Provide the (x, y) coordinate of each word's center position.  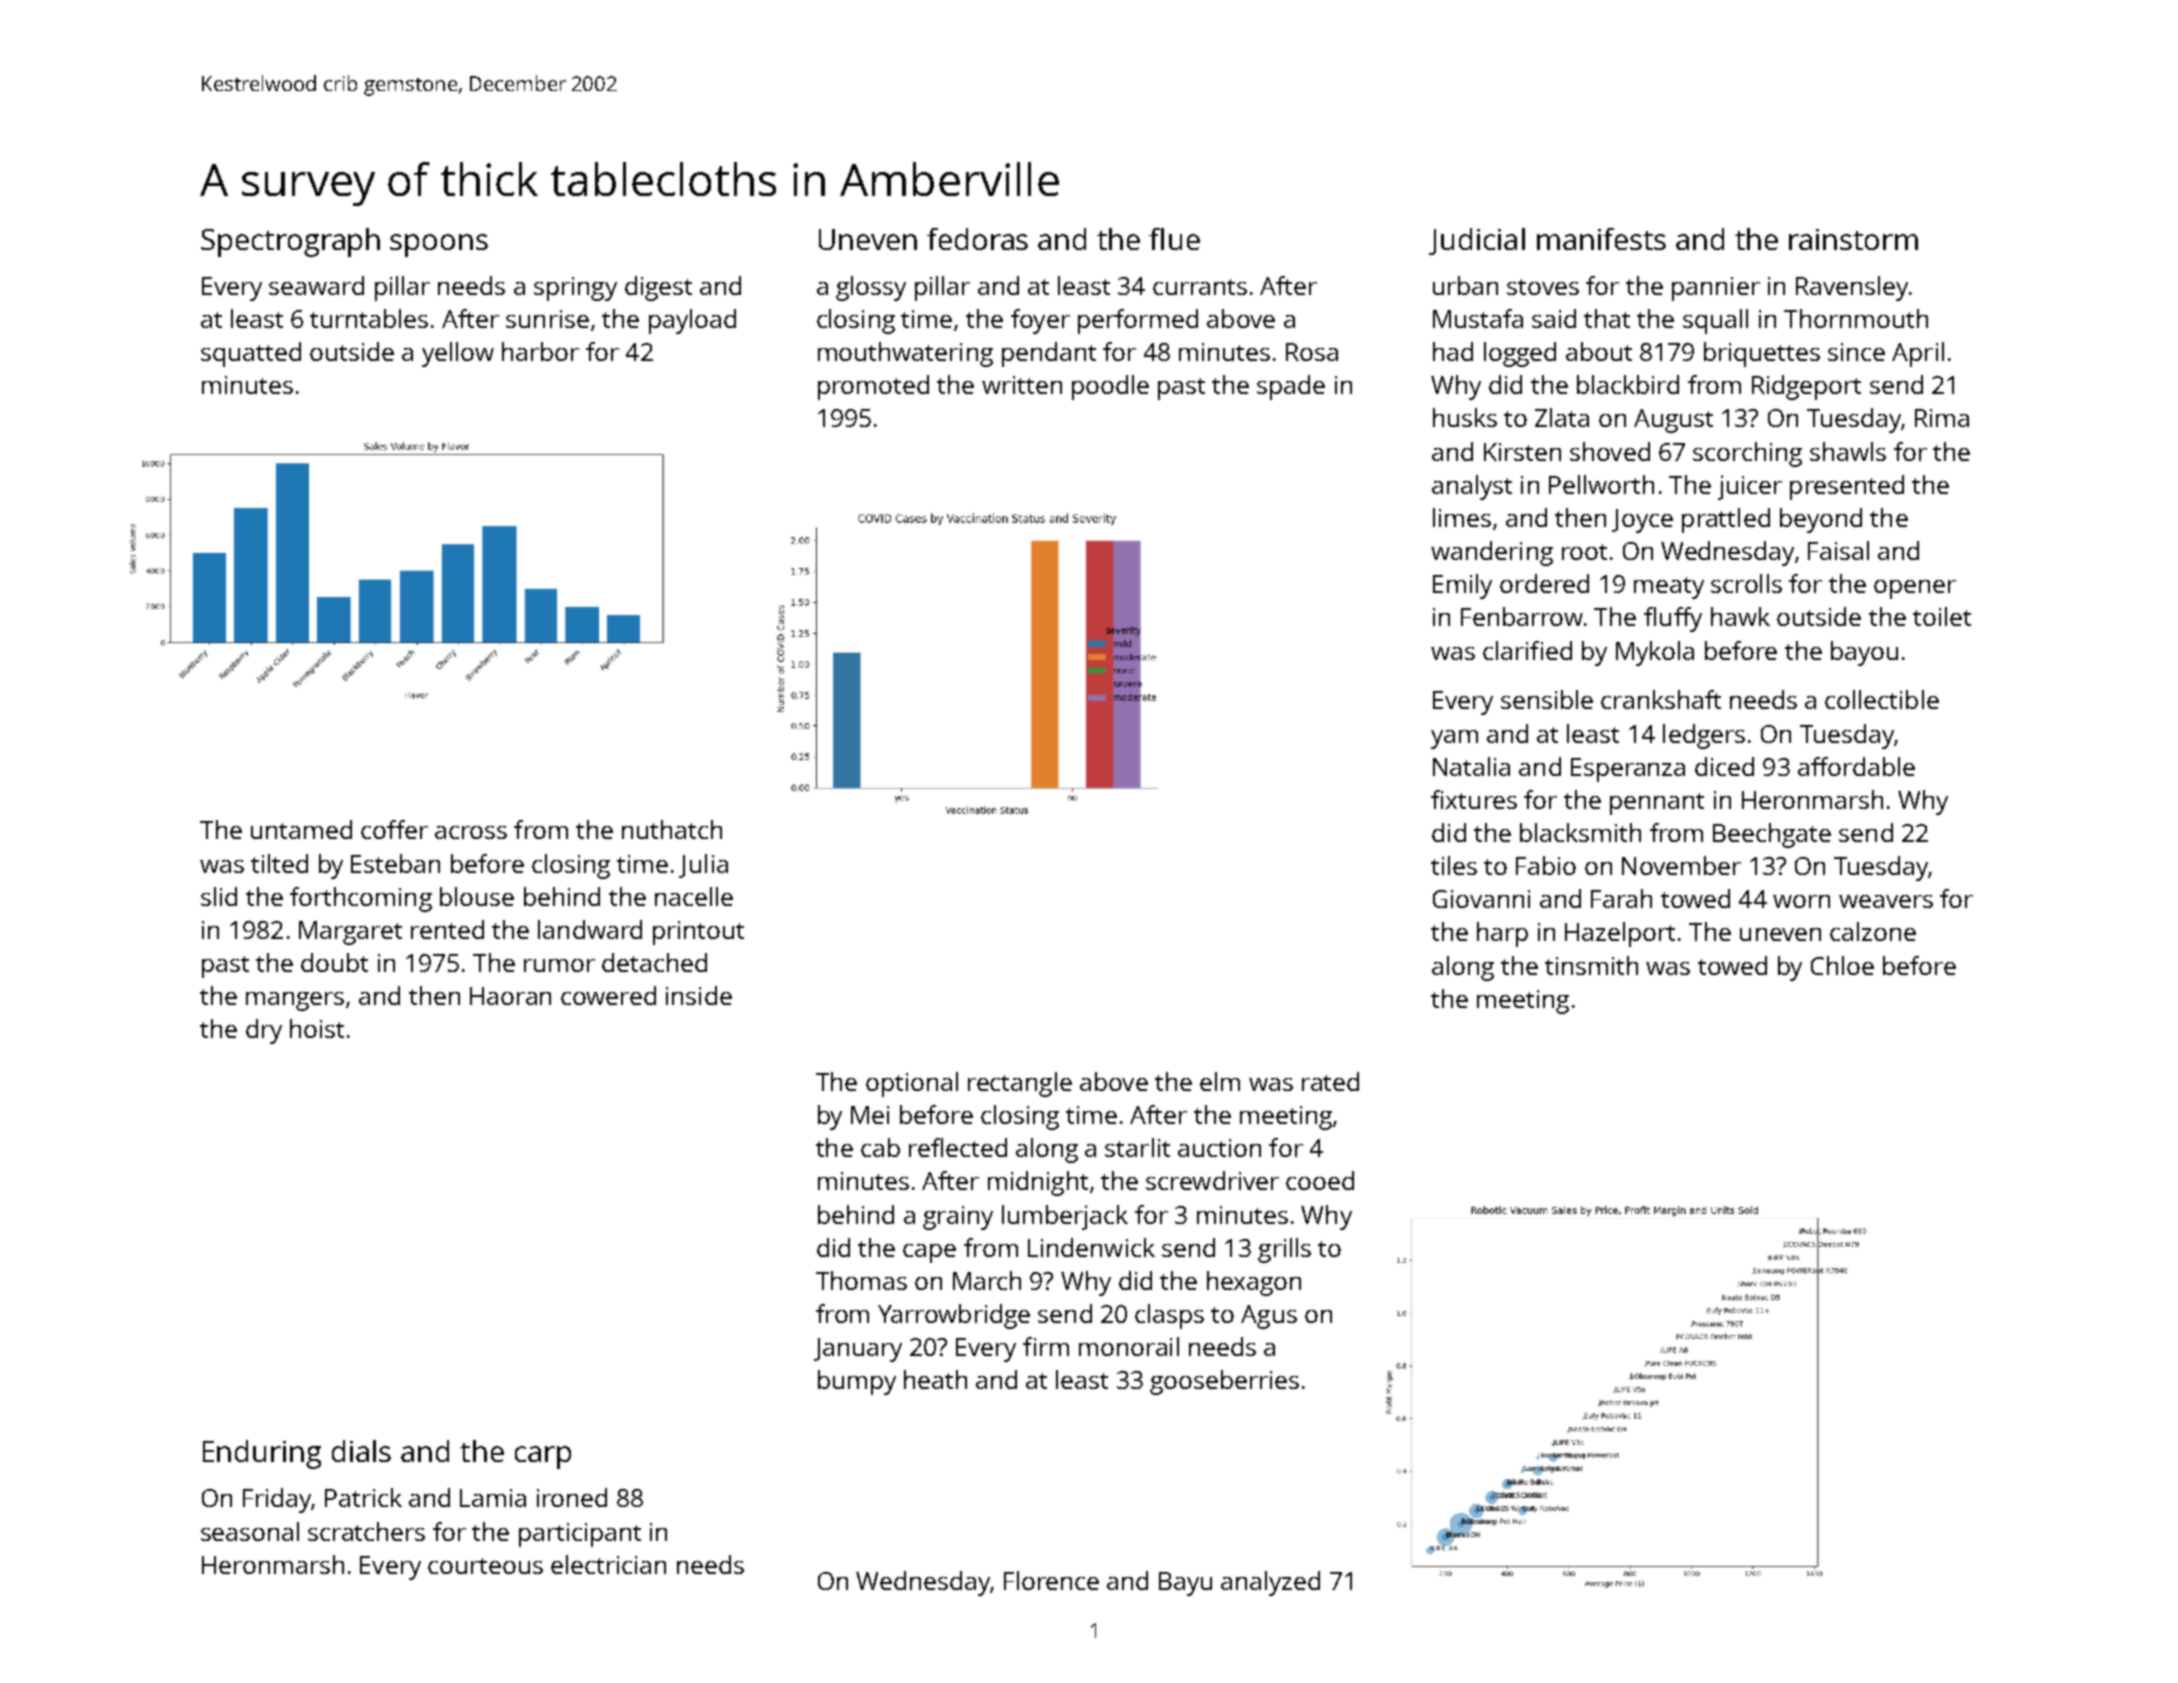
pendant (1049, 354)
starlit (1137, 1147)
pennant (1657, 804)
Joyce (1642, 521)
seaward (316, 285)
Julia (703, 866)
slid (219, 896)
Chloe (1842, 965)
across (471, 832)
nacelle (694, 896)
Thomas (861, 1280)
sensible (1547, 699)
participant (580, 1535)
